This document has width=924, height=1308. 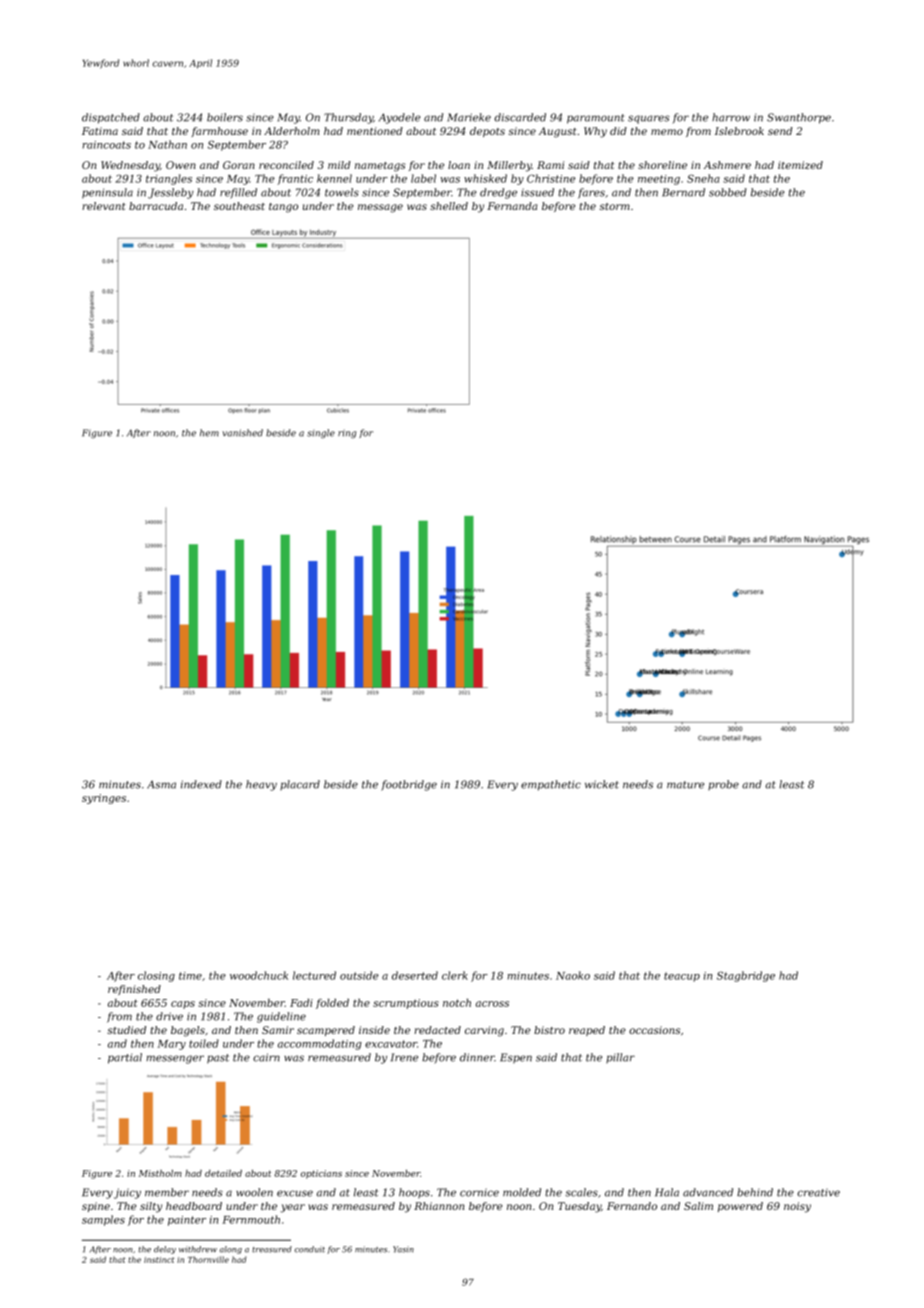 I want to click on noisy, so click(x=797, y=1207).
